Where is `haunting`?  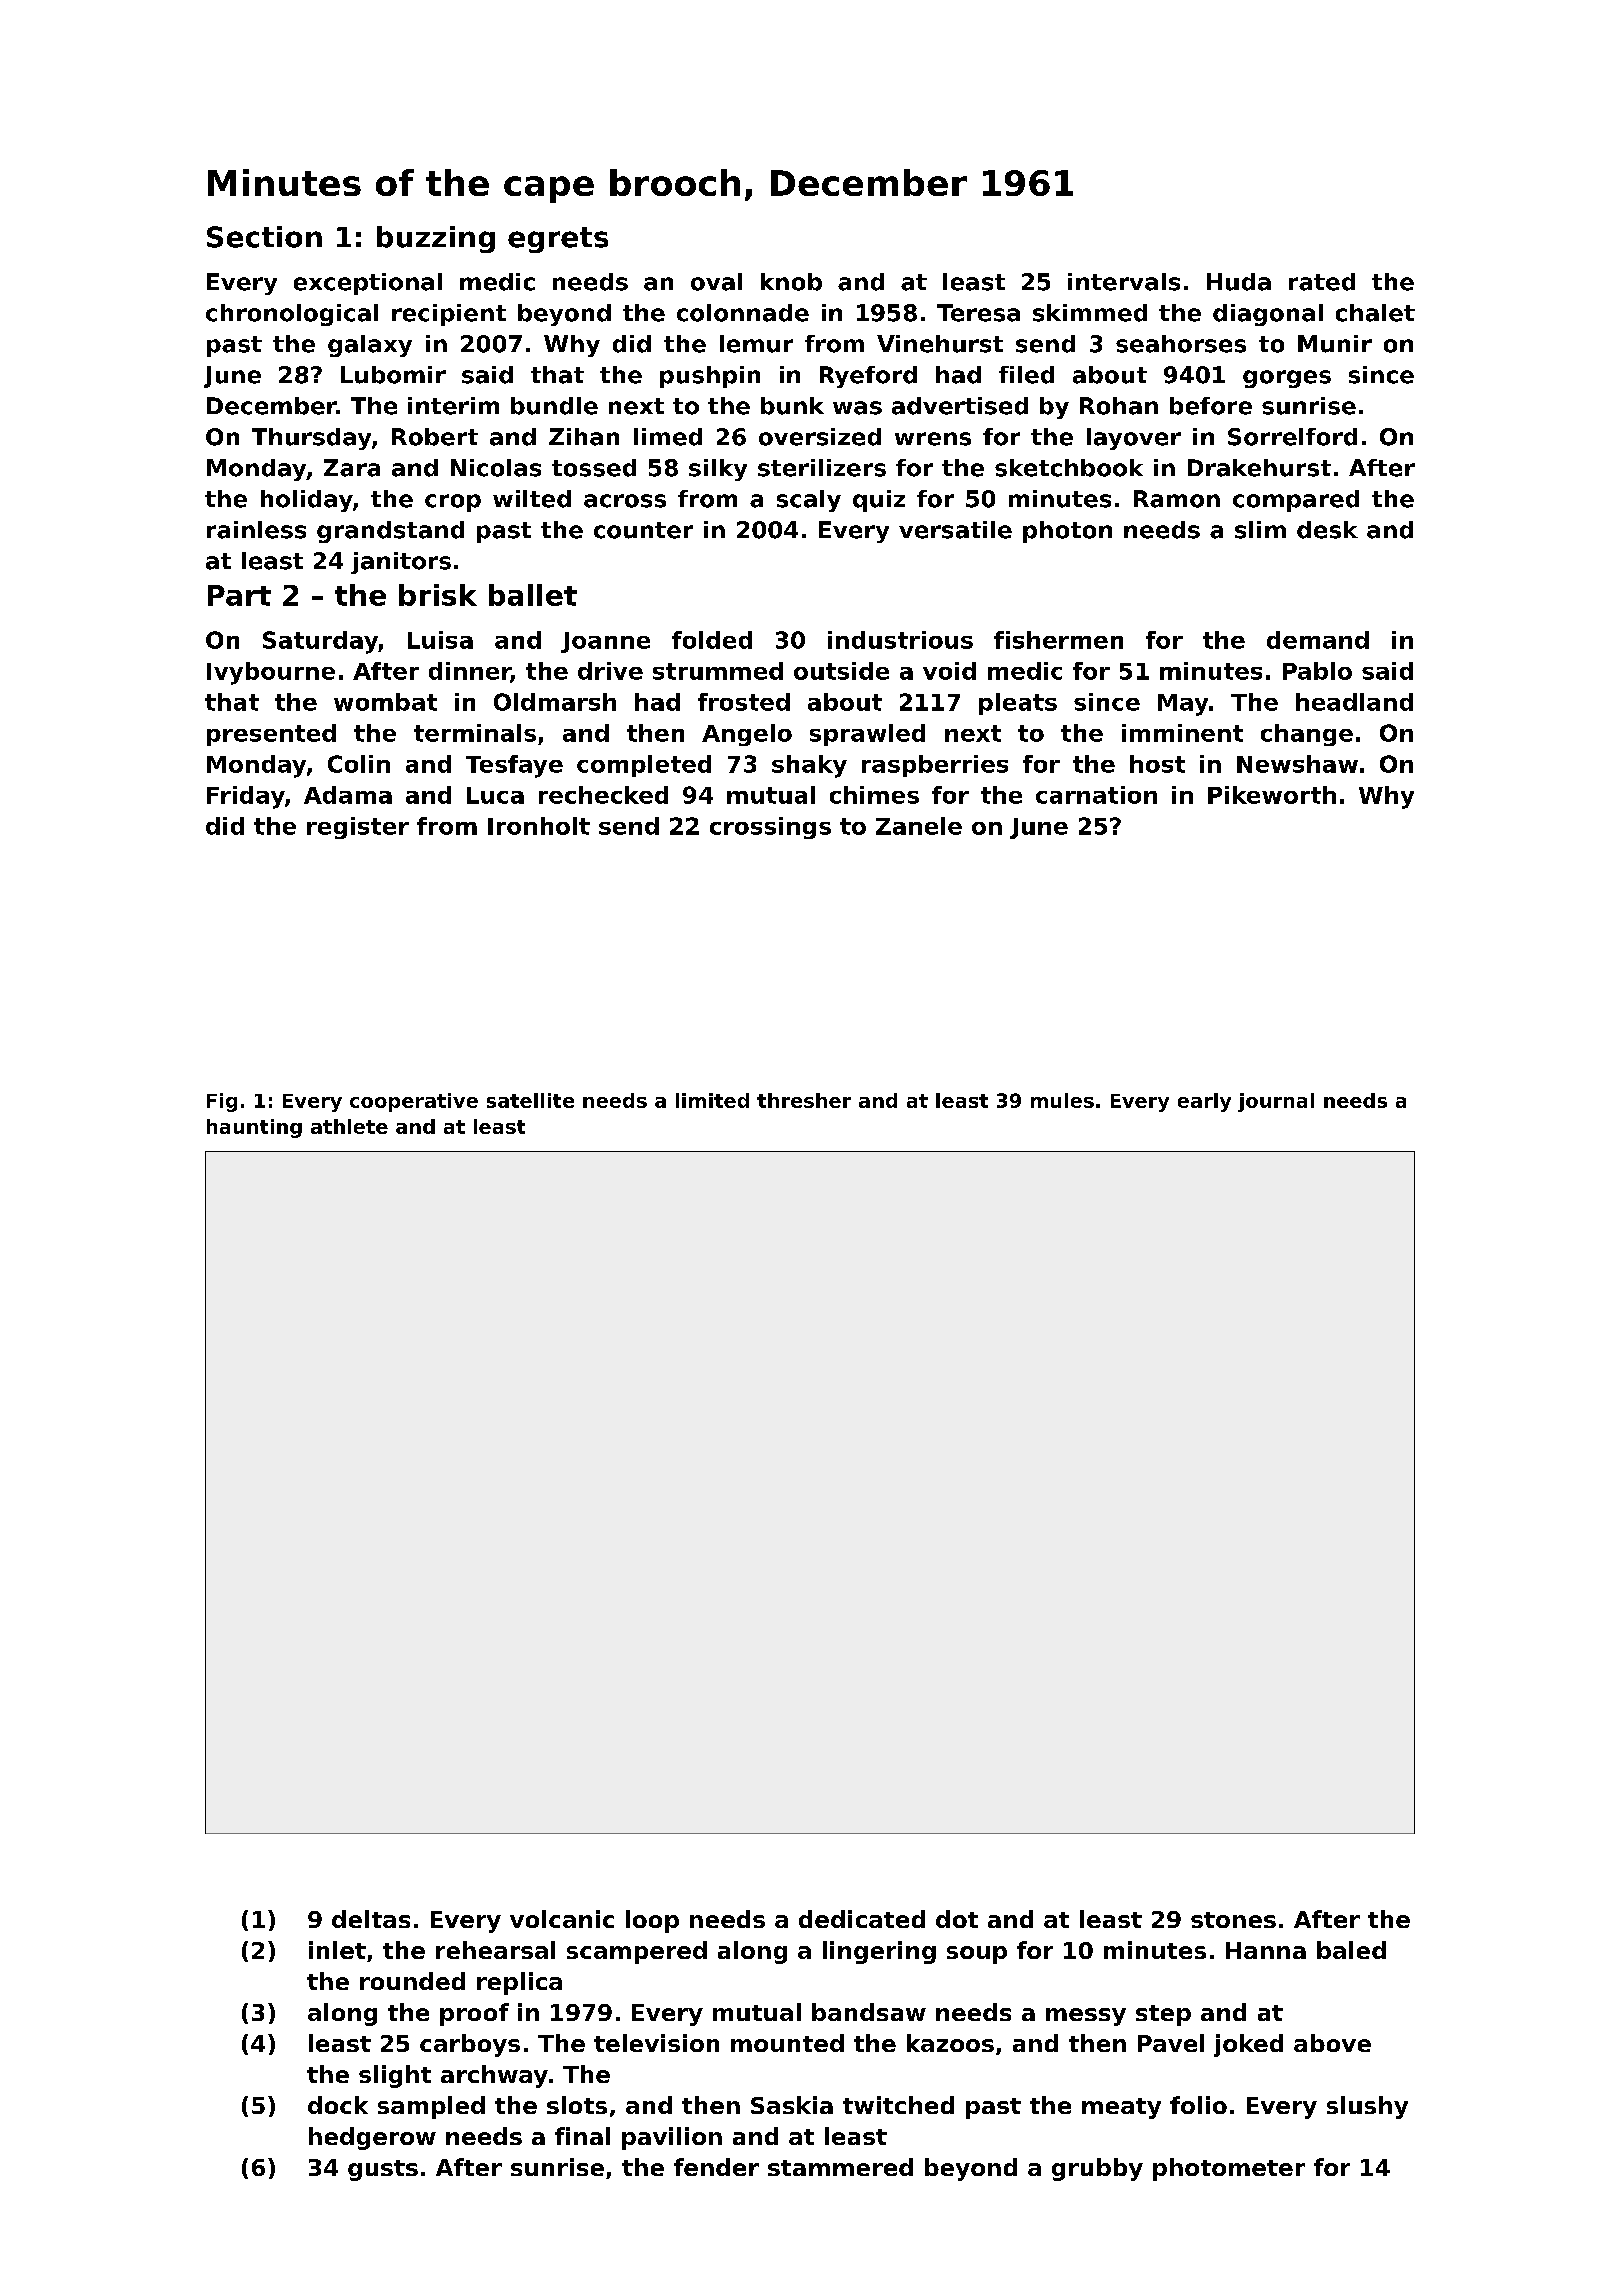 haunting is located at coordinates (254, 1128).
